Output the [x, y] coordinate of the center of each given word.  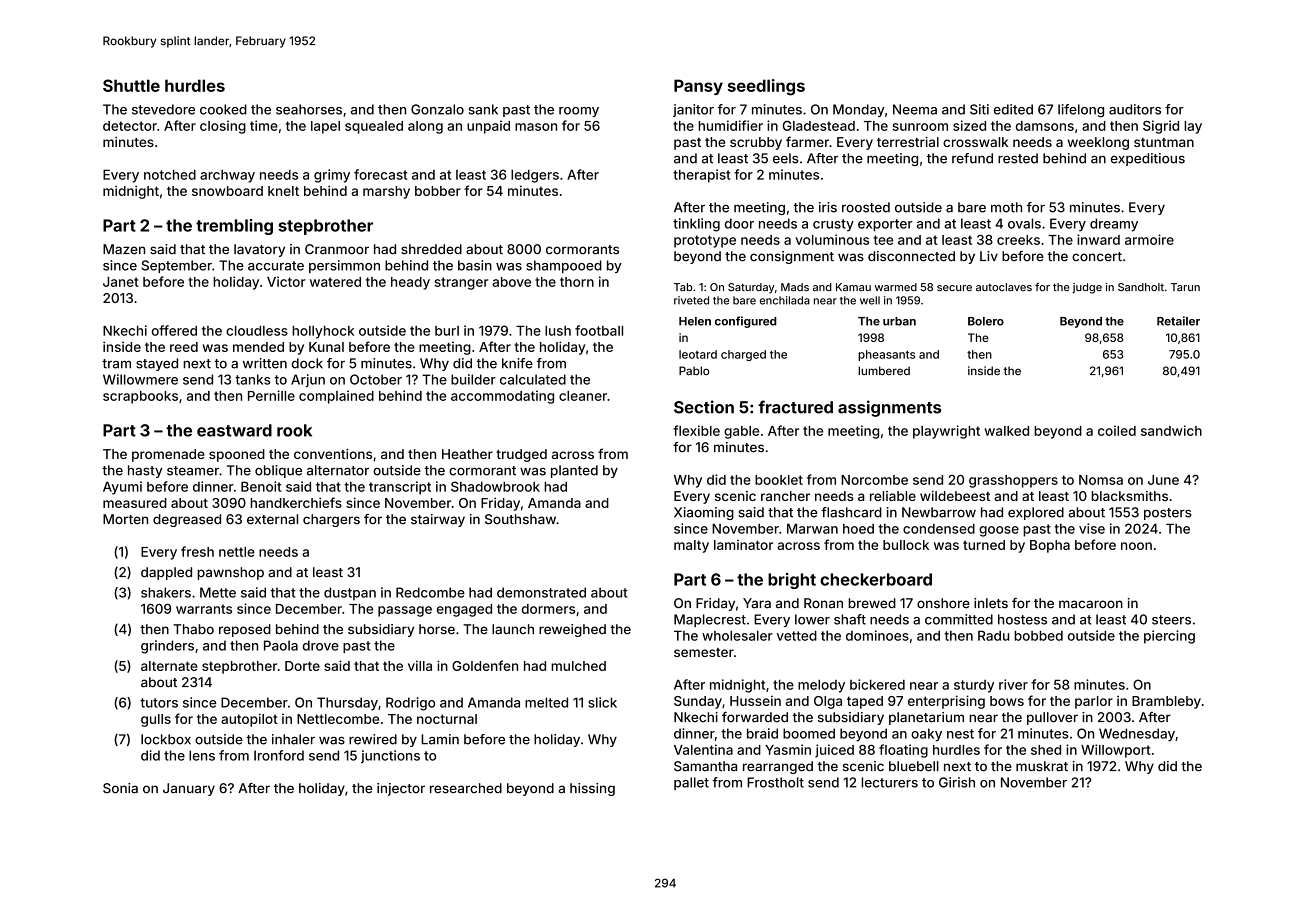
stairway [438, 520]
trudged [521, 455]
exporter [885, 225]
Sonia [120, 788]
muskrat [1042, 766]
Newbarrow [939, 512]
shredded [431, 249]
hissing [592, 789]
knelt [283, 191]
